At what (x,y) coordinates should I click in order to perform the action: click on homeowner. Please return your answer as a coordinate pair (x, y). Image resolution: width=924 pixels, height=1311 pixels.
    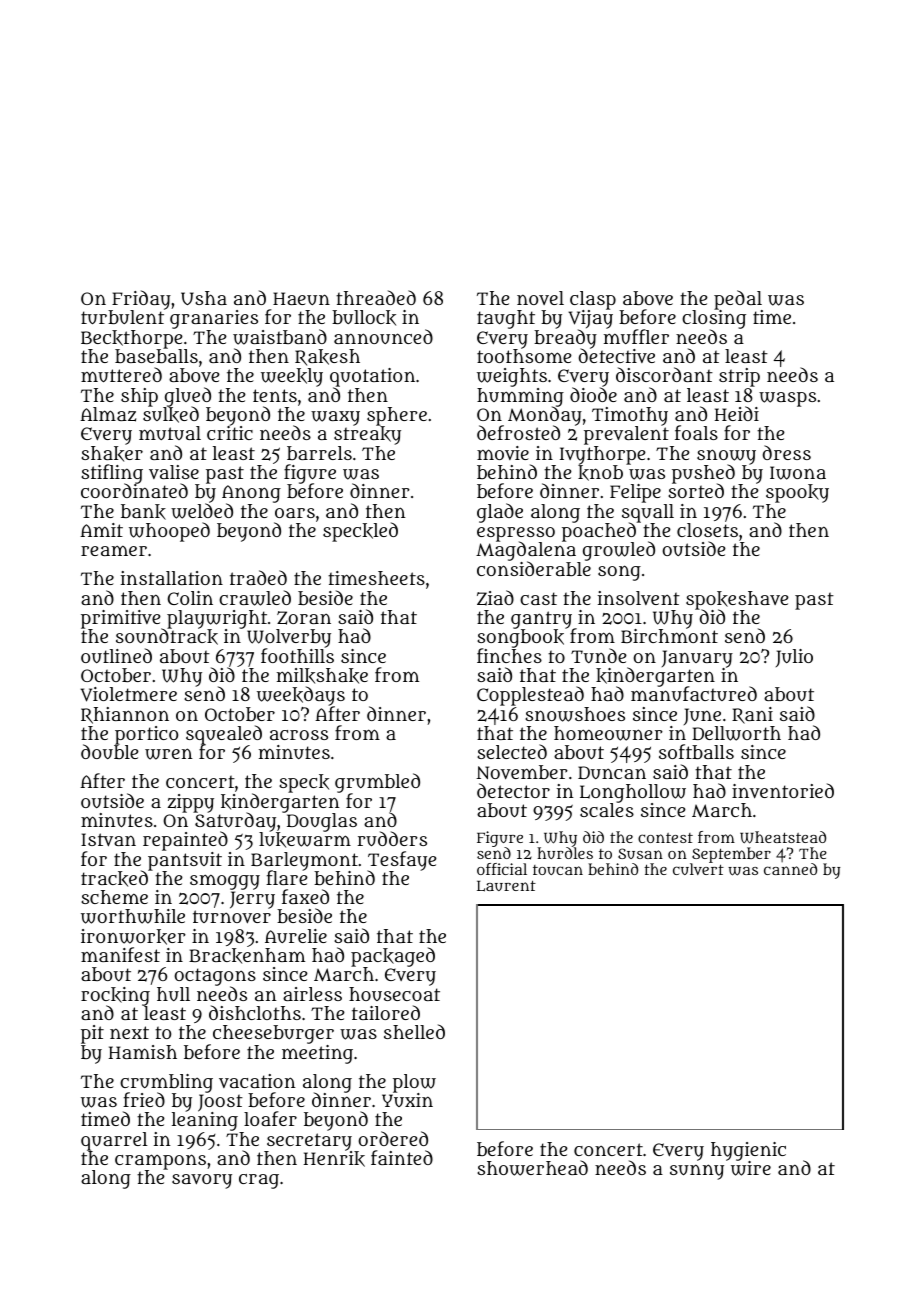
    Looking at the image, I should click on (608, 733).
